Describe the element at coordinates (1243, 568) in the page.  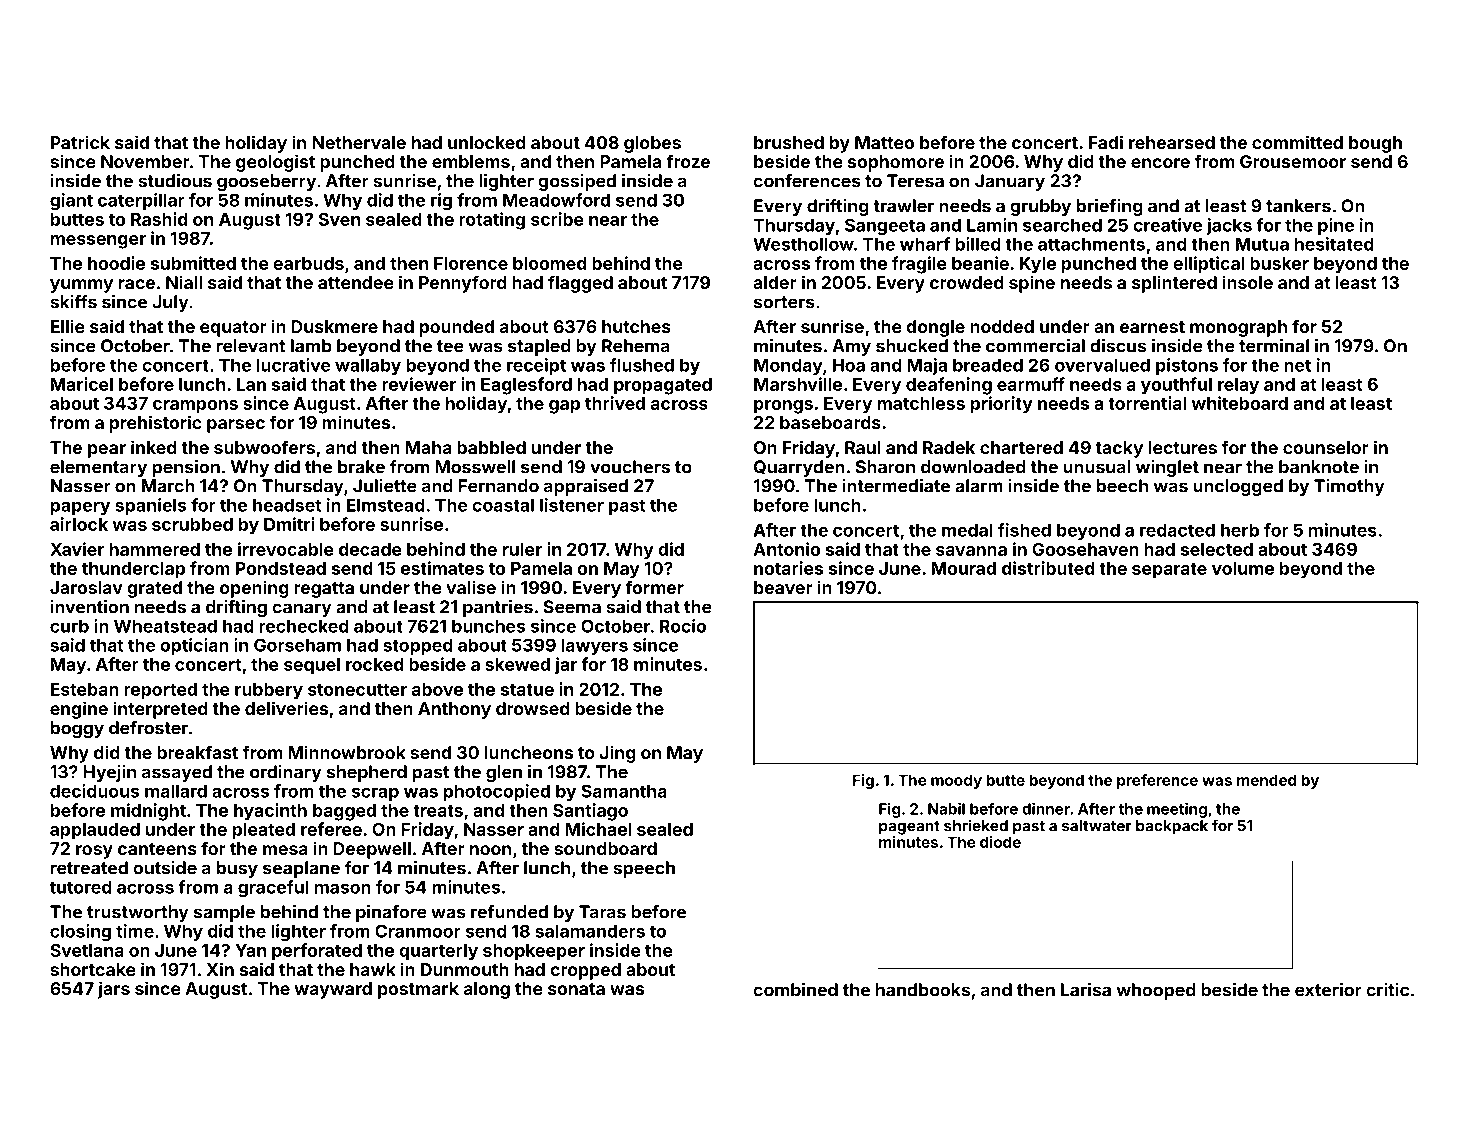
I see `volume` at that location.
